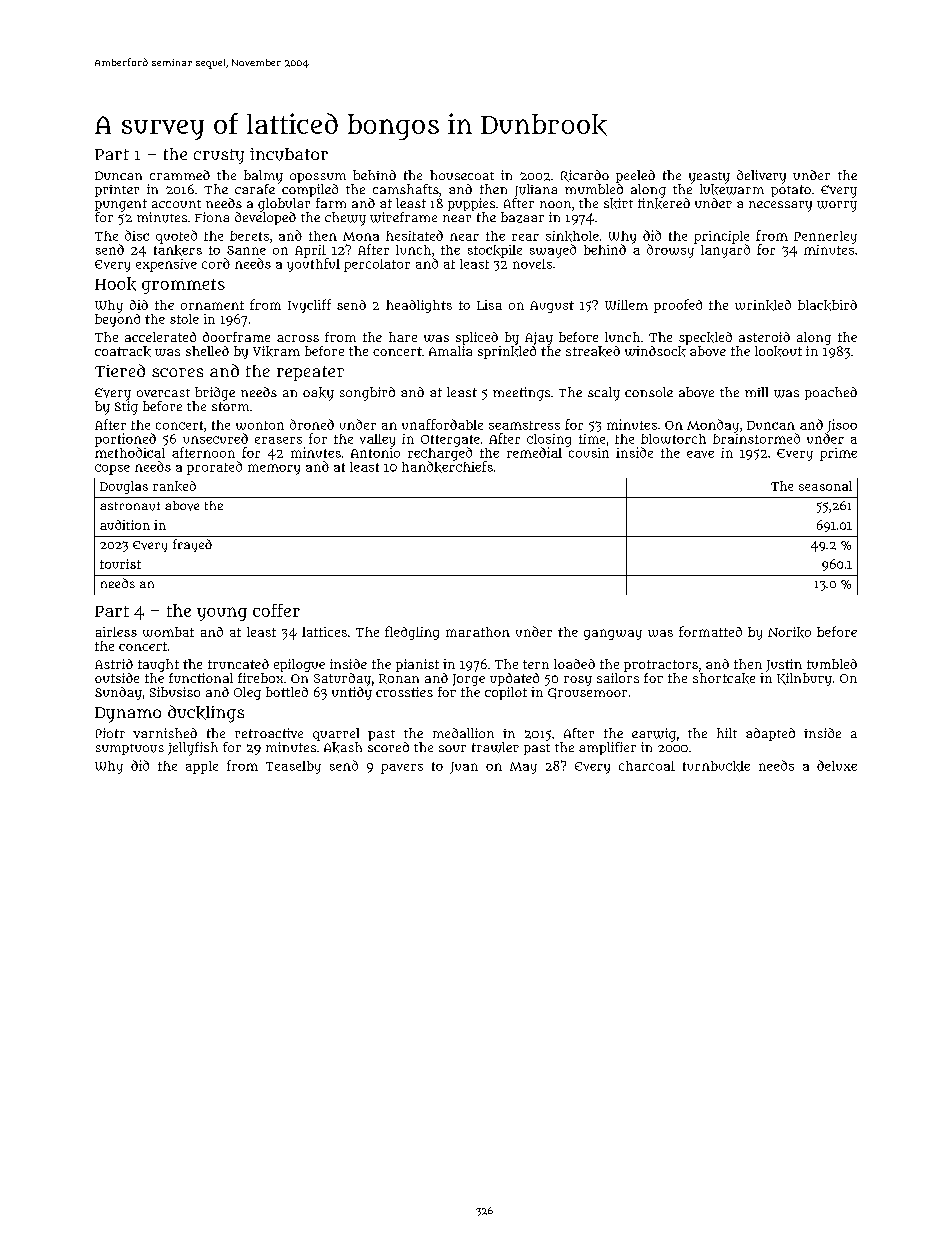 The image size is (952, 1233). What do you see at coordinates (464, 768) in the image?
I see `Juan` at bounding box center [464, 768].
